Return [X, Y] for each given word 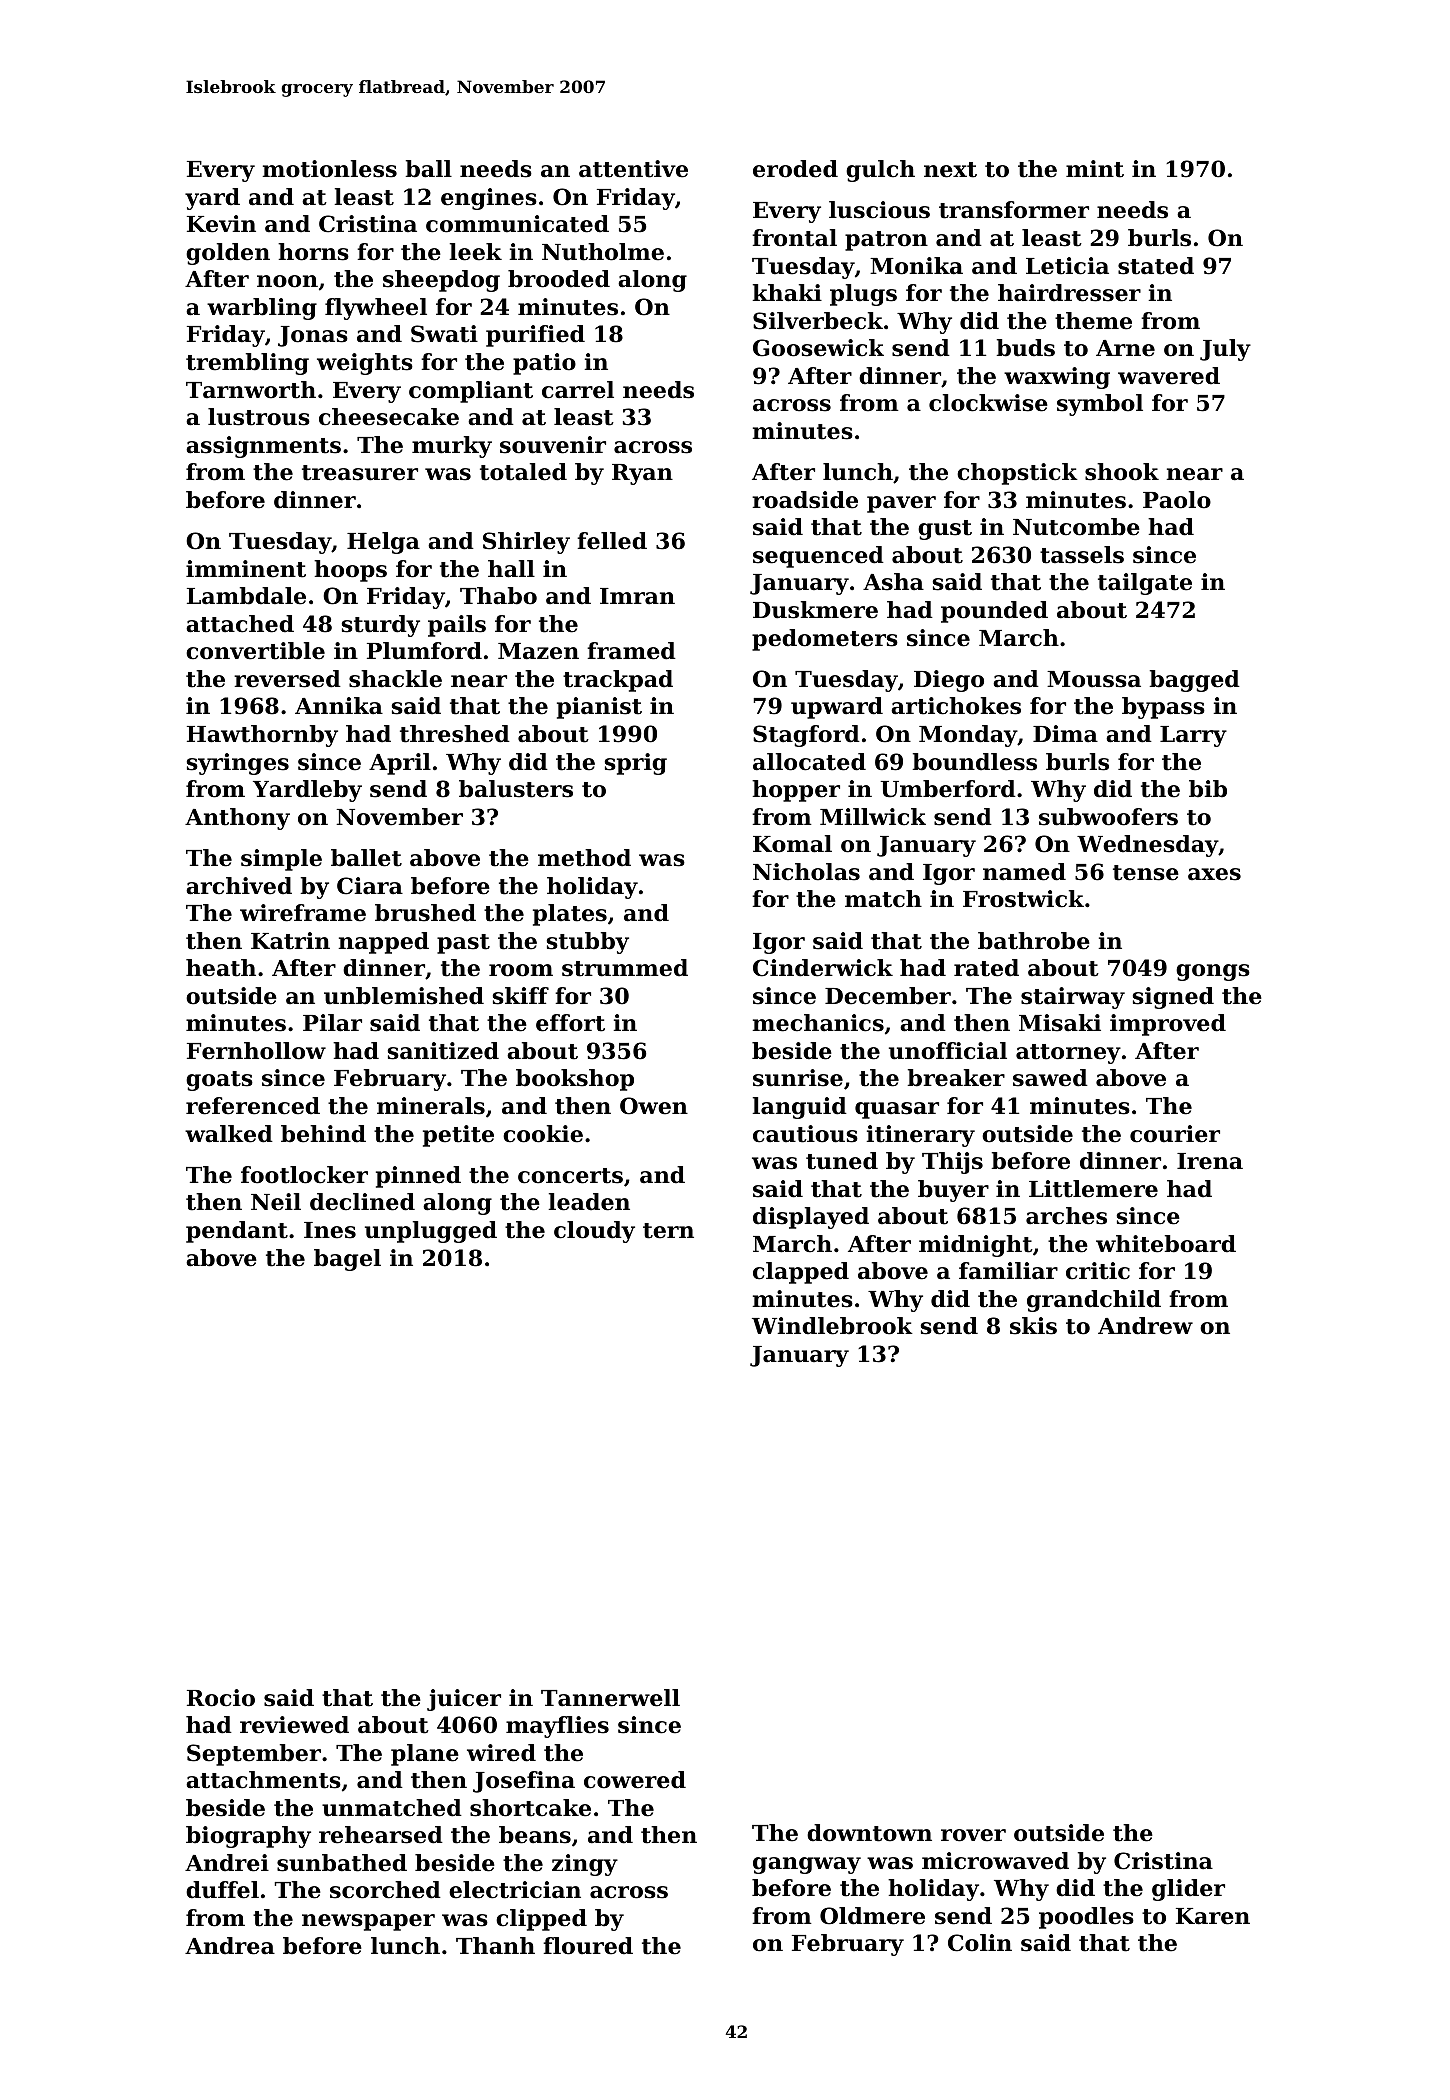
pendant [237, 1232]
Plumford [424, 651]
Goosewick [818, 348]
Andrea [230, 1946]
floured [588, 1946]
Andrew [1145, 1326]
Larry [1193, 736]
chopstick [1017, 474]
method [584, 858]
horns [313, 252]
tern [668, 1231]
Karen [1213, 1916]
